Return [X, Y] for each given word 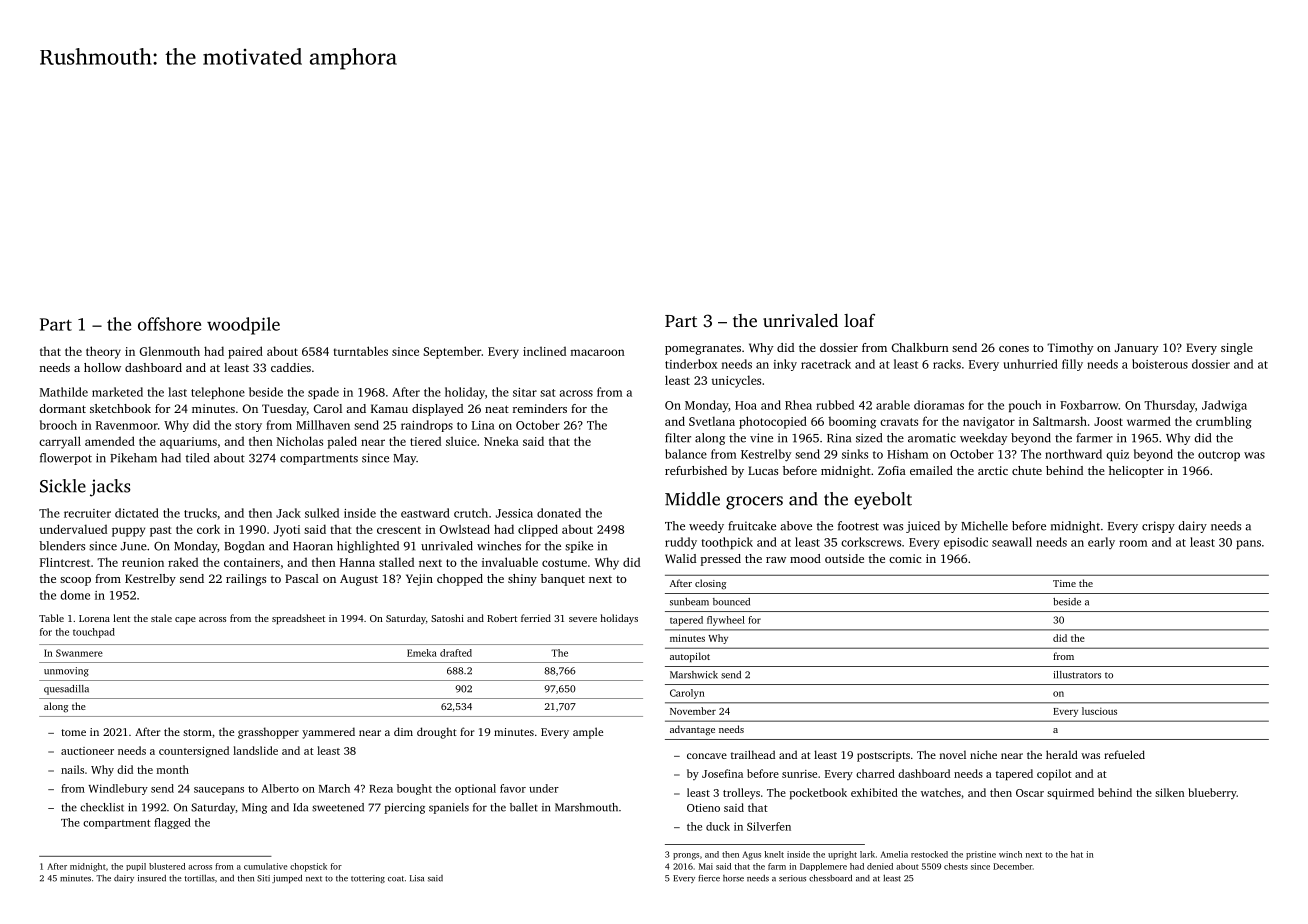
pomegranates [703, 349]
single [1237, 349]
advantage [692, 730]
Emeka [422, 653]
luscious [1099, 711]
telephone [218, 393]
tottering [368, 879]
